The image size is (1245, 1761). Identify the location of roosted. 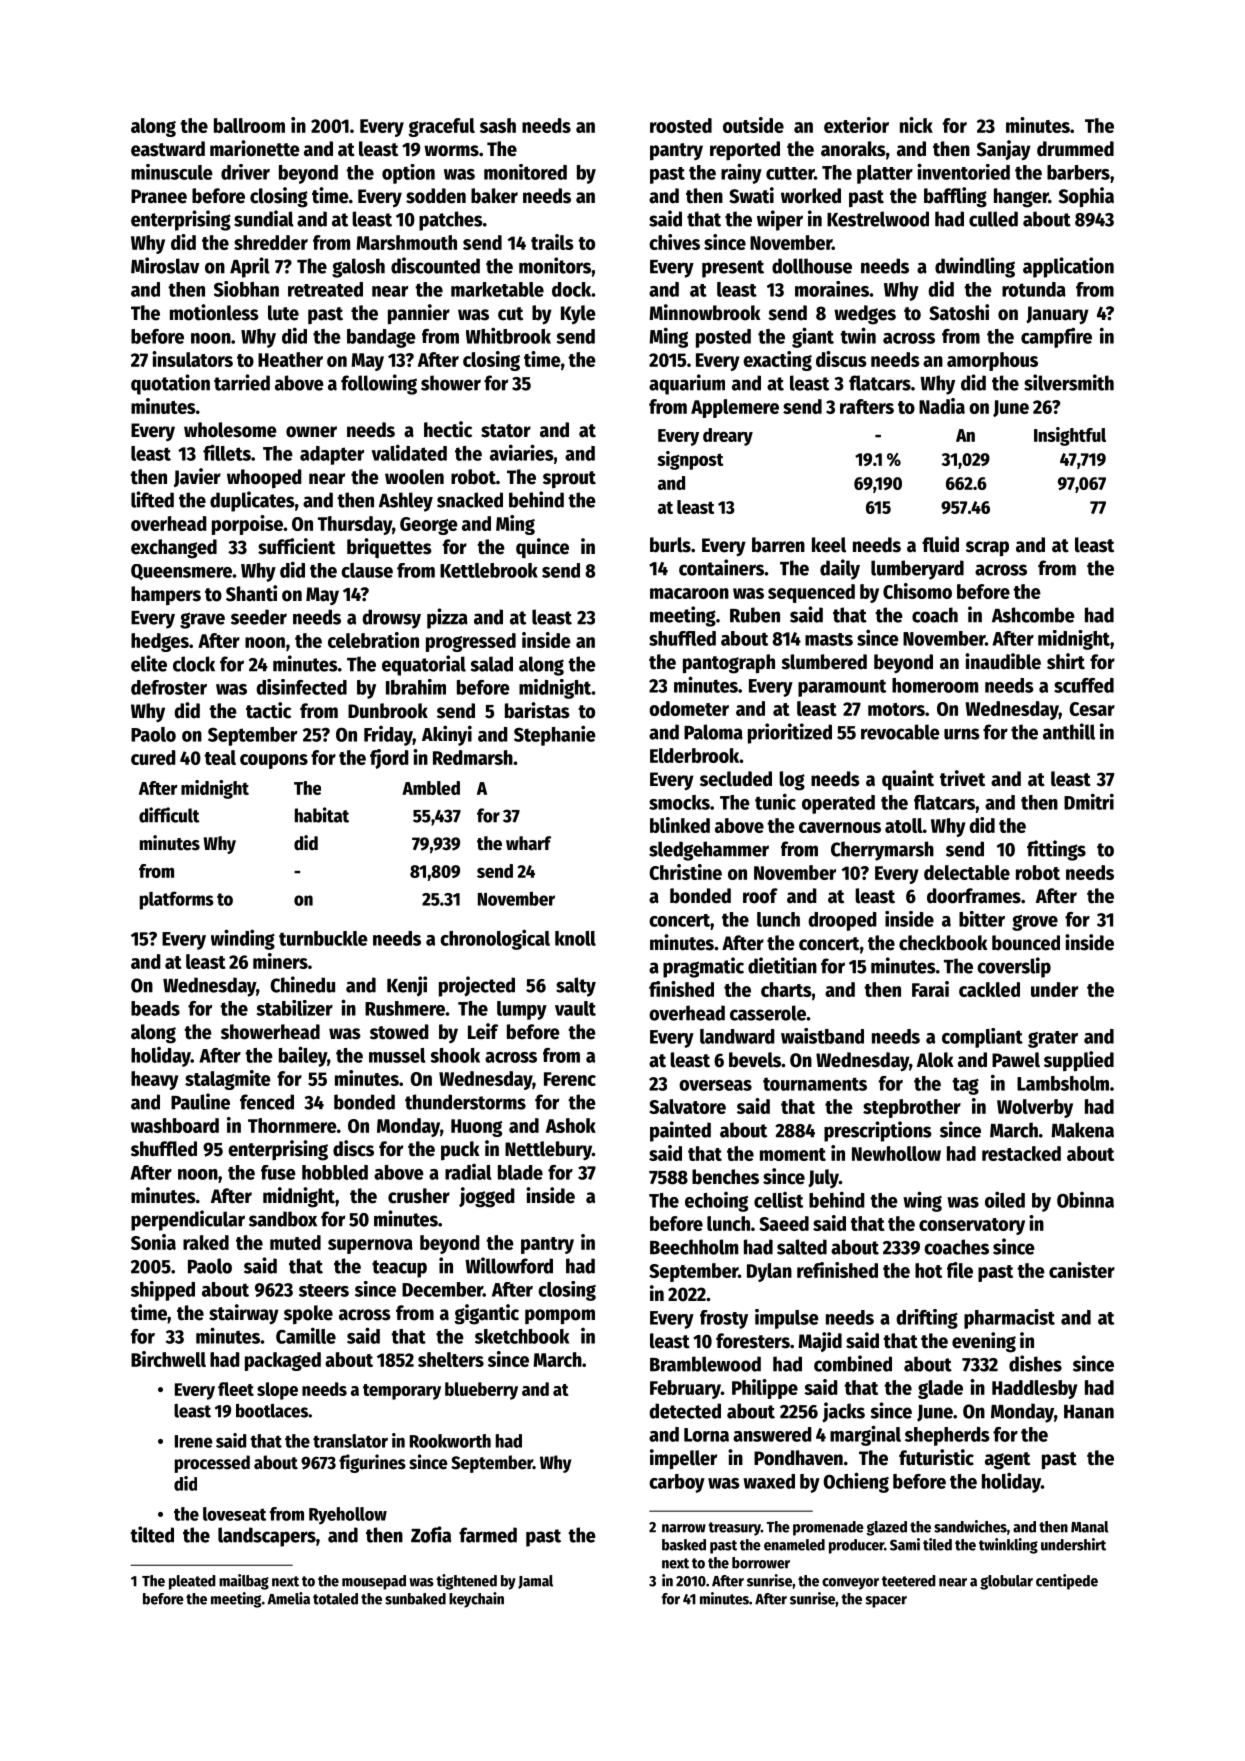
(681, 125).
